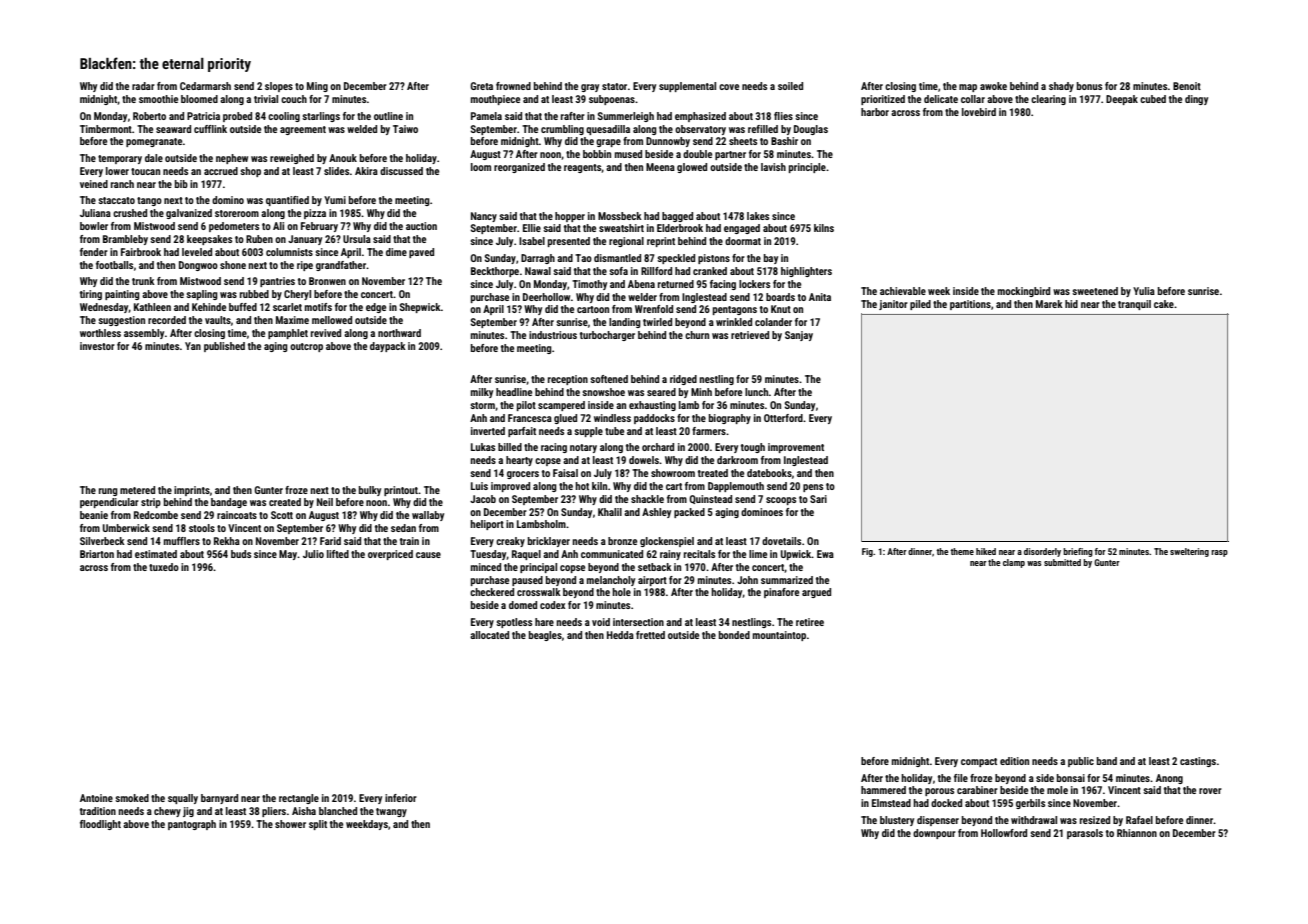 Image resolution: width=1308 pixels, height=924 pixels. Describe the element at coordinates (391, 812) in the image. I see `twangy` at that location.
